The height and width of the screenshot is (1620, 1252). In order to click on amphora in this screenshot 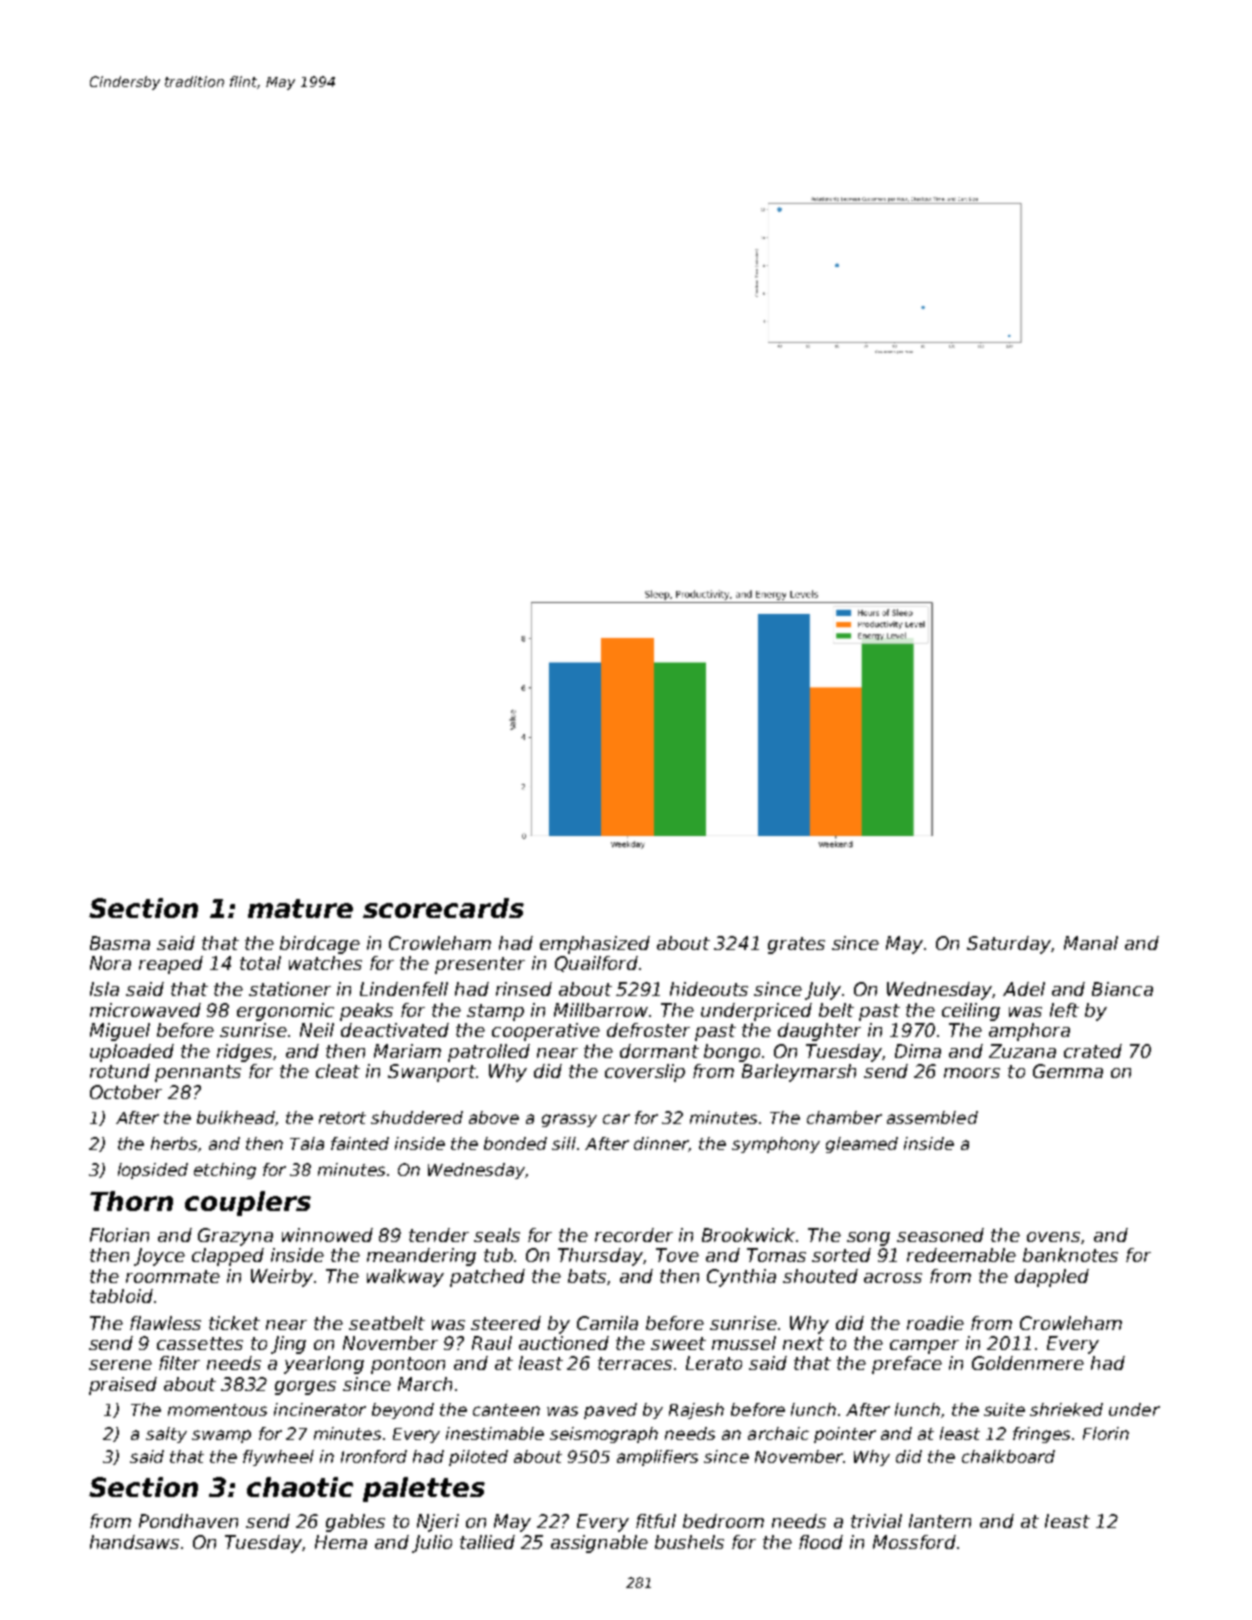, I will do `click(1029, 1032)`.
